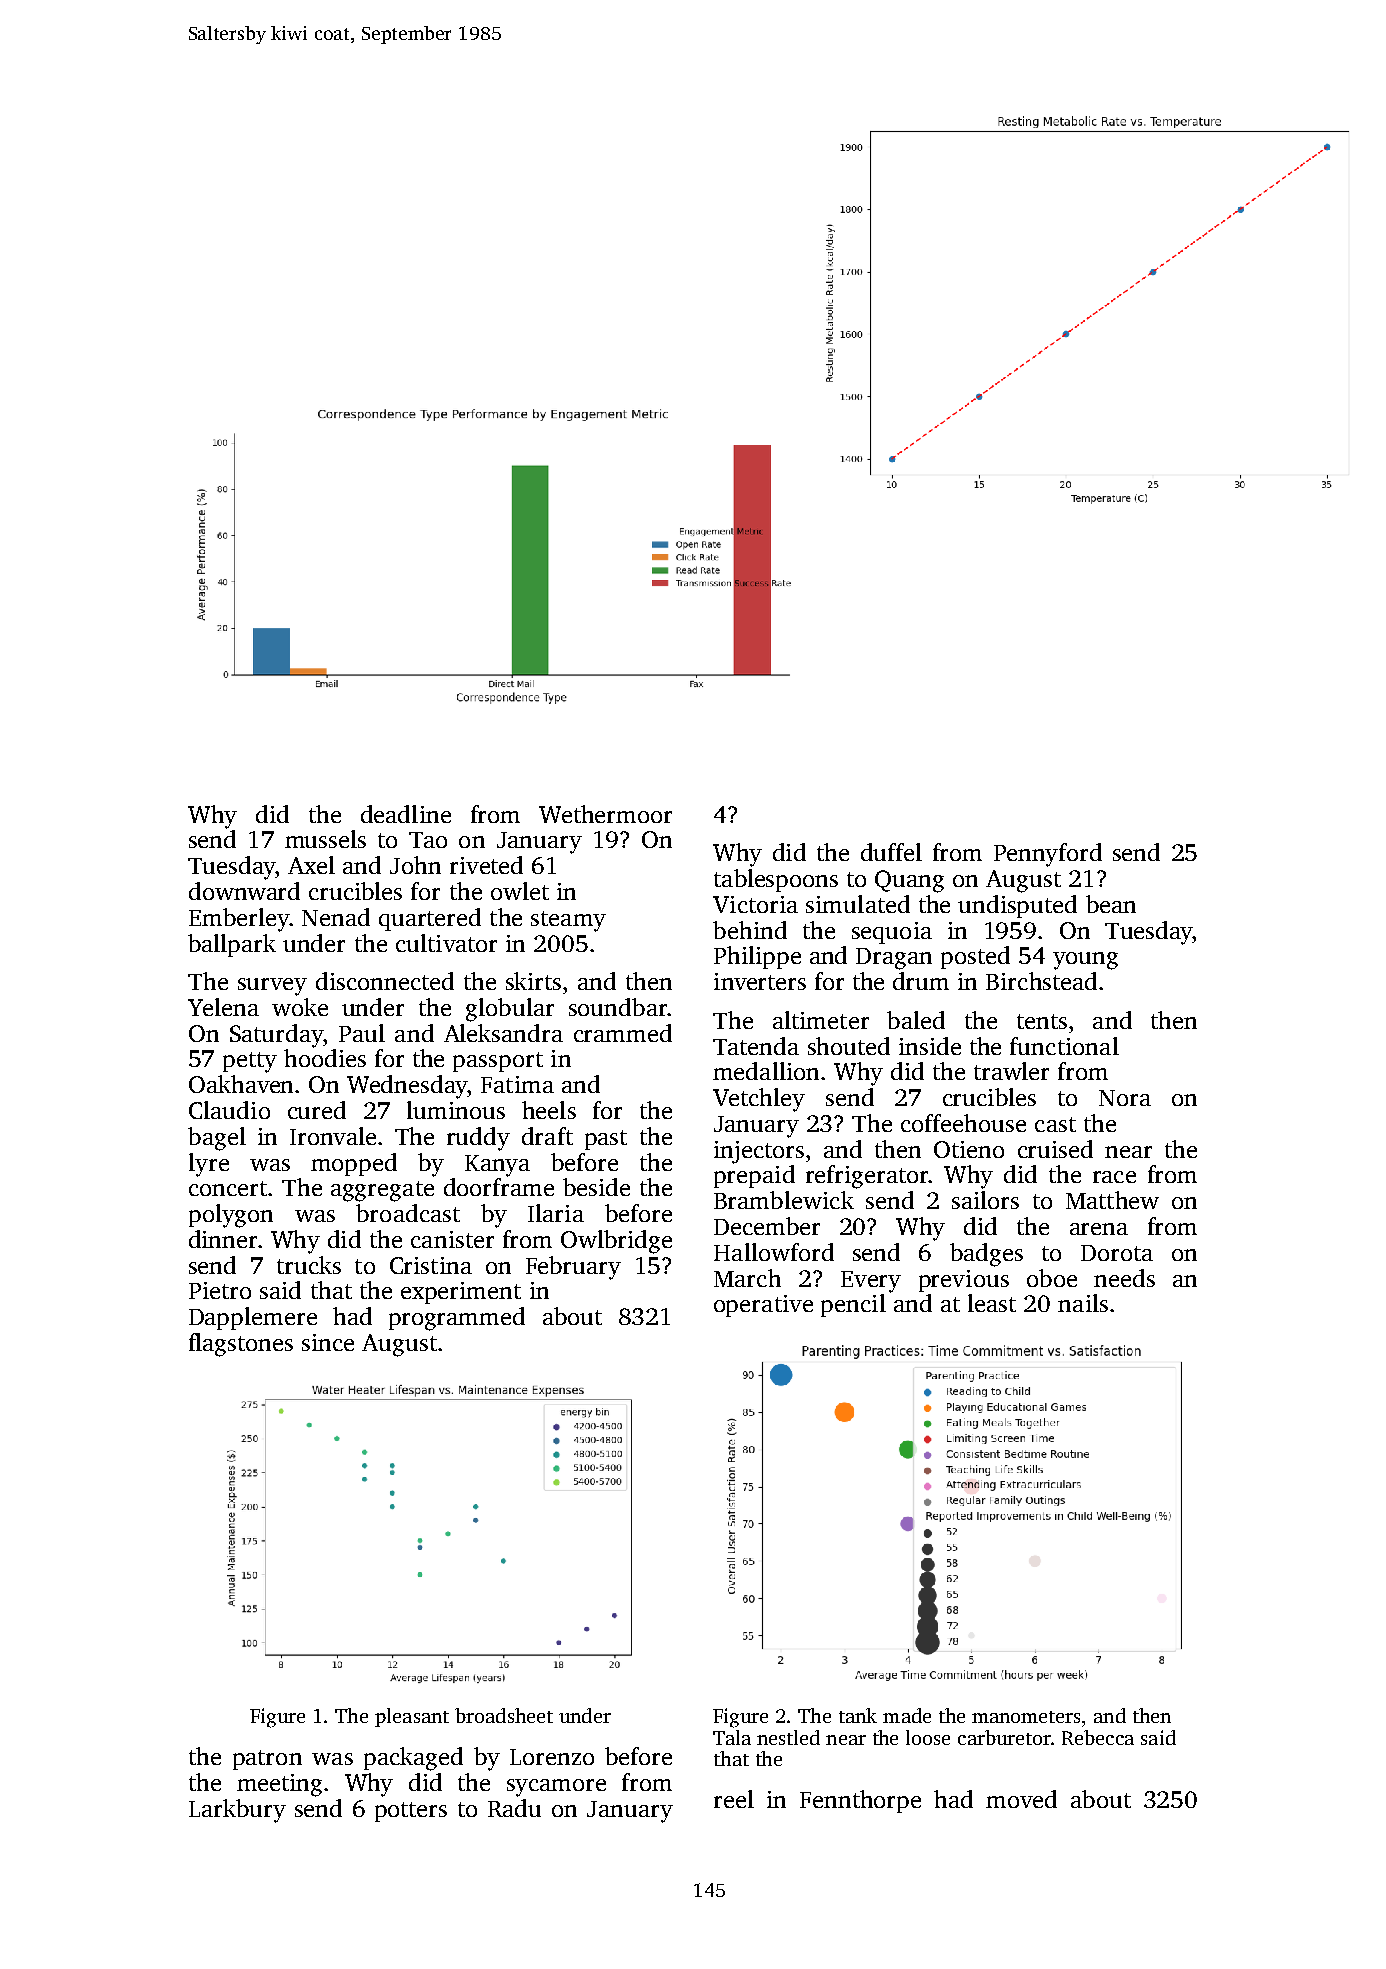 The image size is (1386, 1969). Describe the element at coordinates (328, 1342) in the screenshot. I see `since` at that location.
